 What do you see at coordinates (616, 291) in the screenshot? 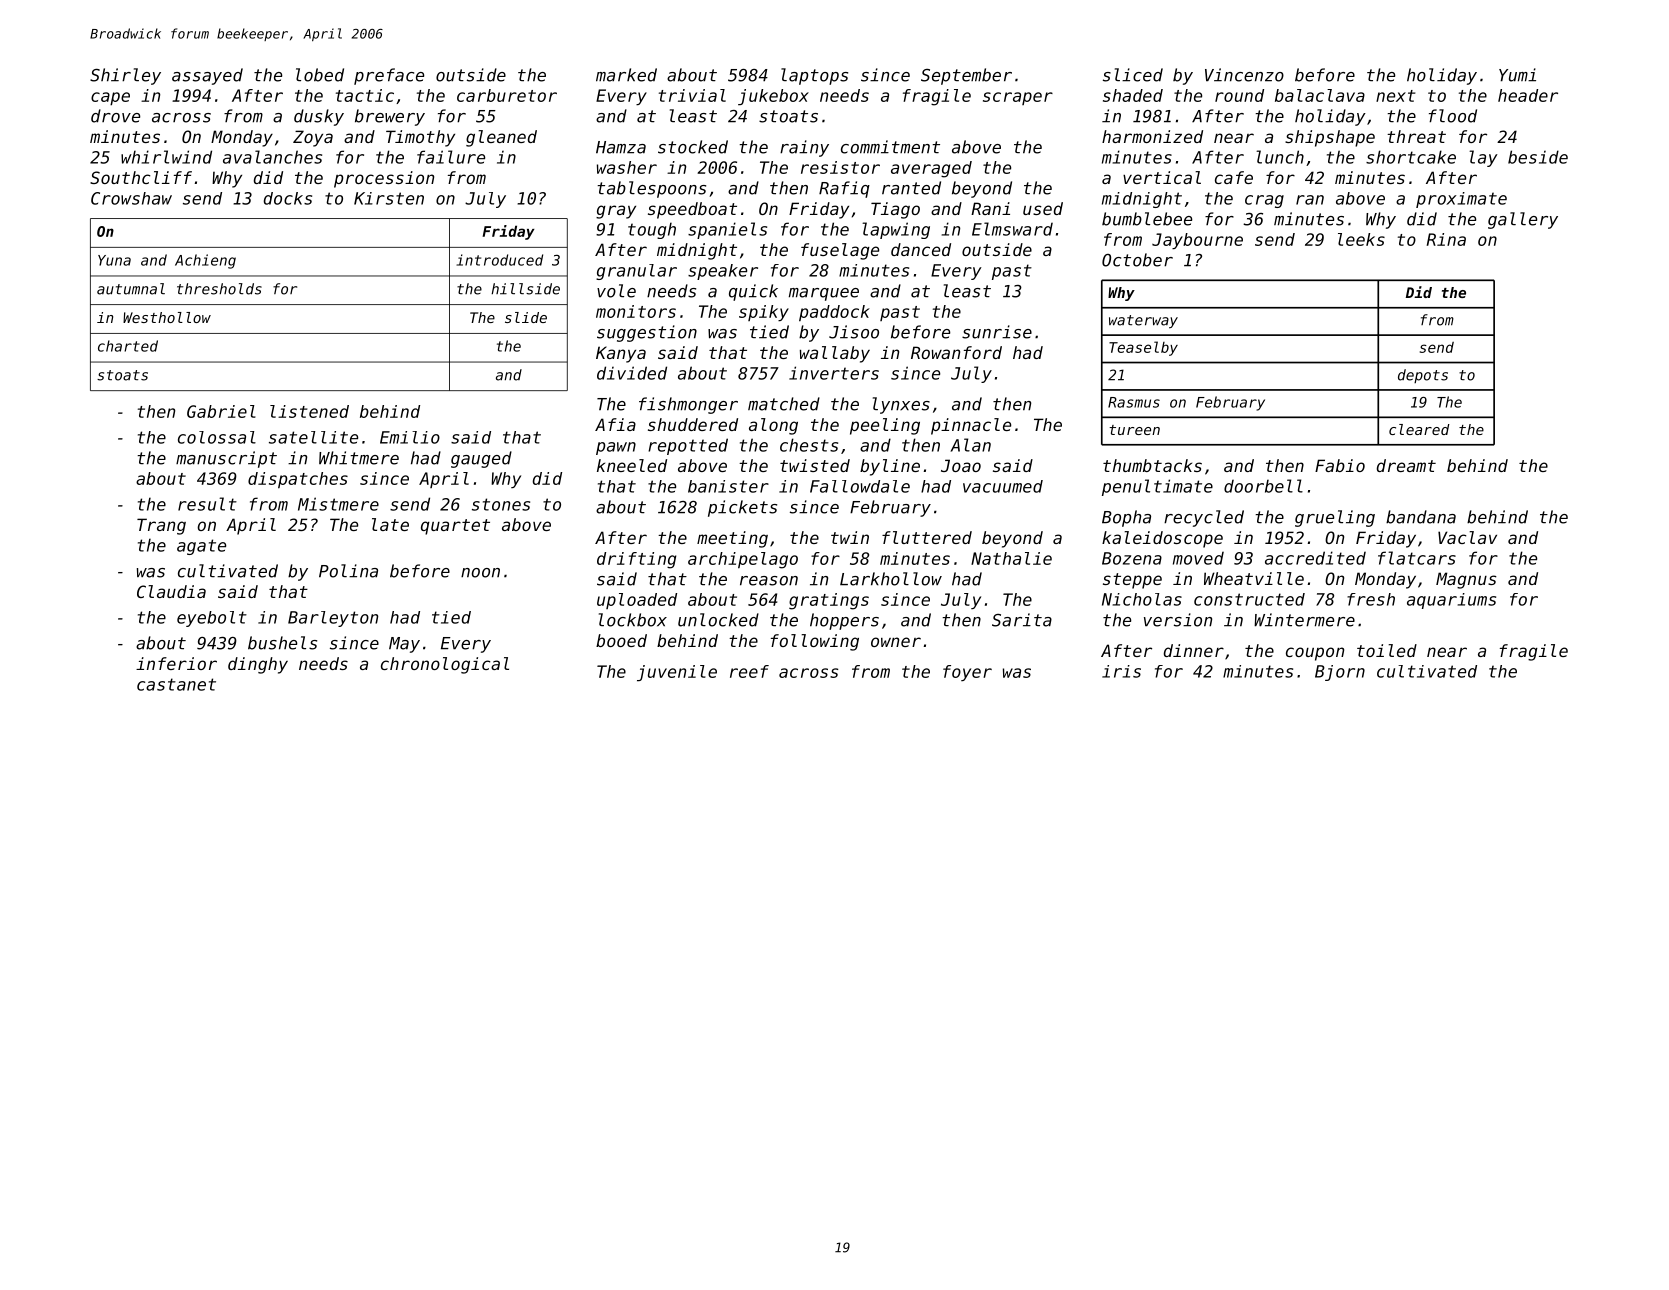
I see `vole` at bounding box center [616, 291].
